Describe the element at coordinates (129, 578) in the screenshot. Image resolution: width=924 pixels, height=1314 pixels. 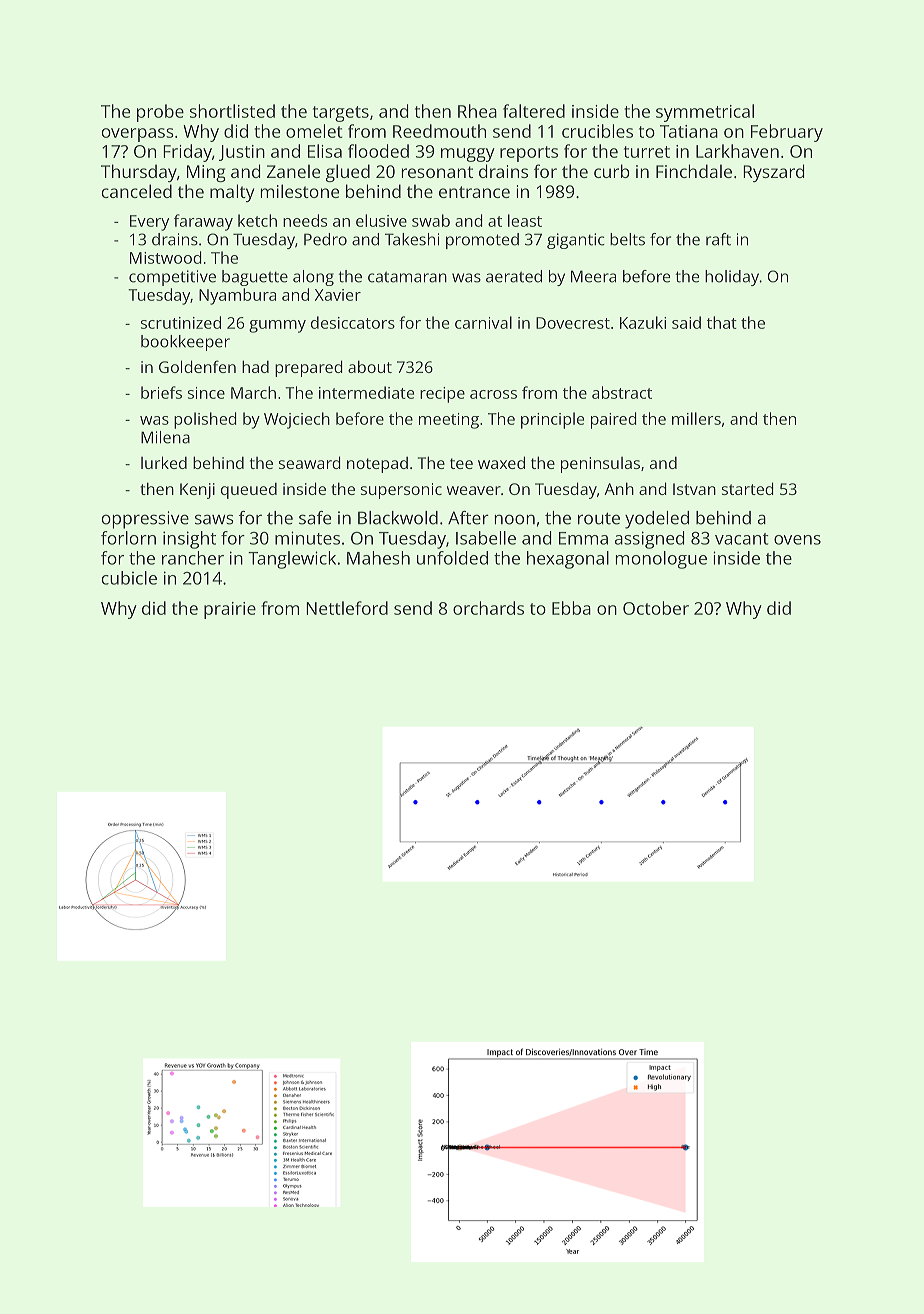
I see `cubicle` at that location.
